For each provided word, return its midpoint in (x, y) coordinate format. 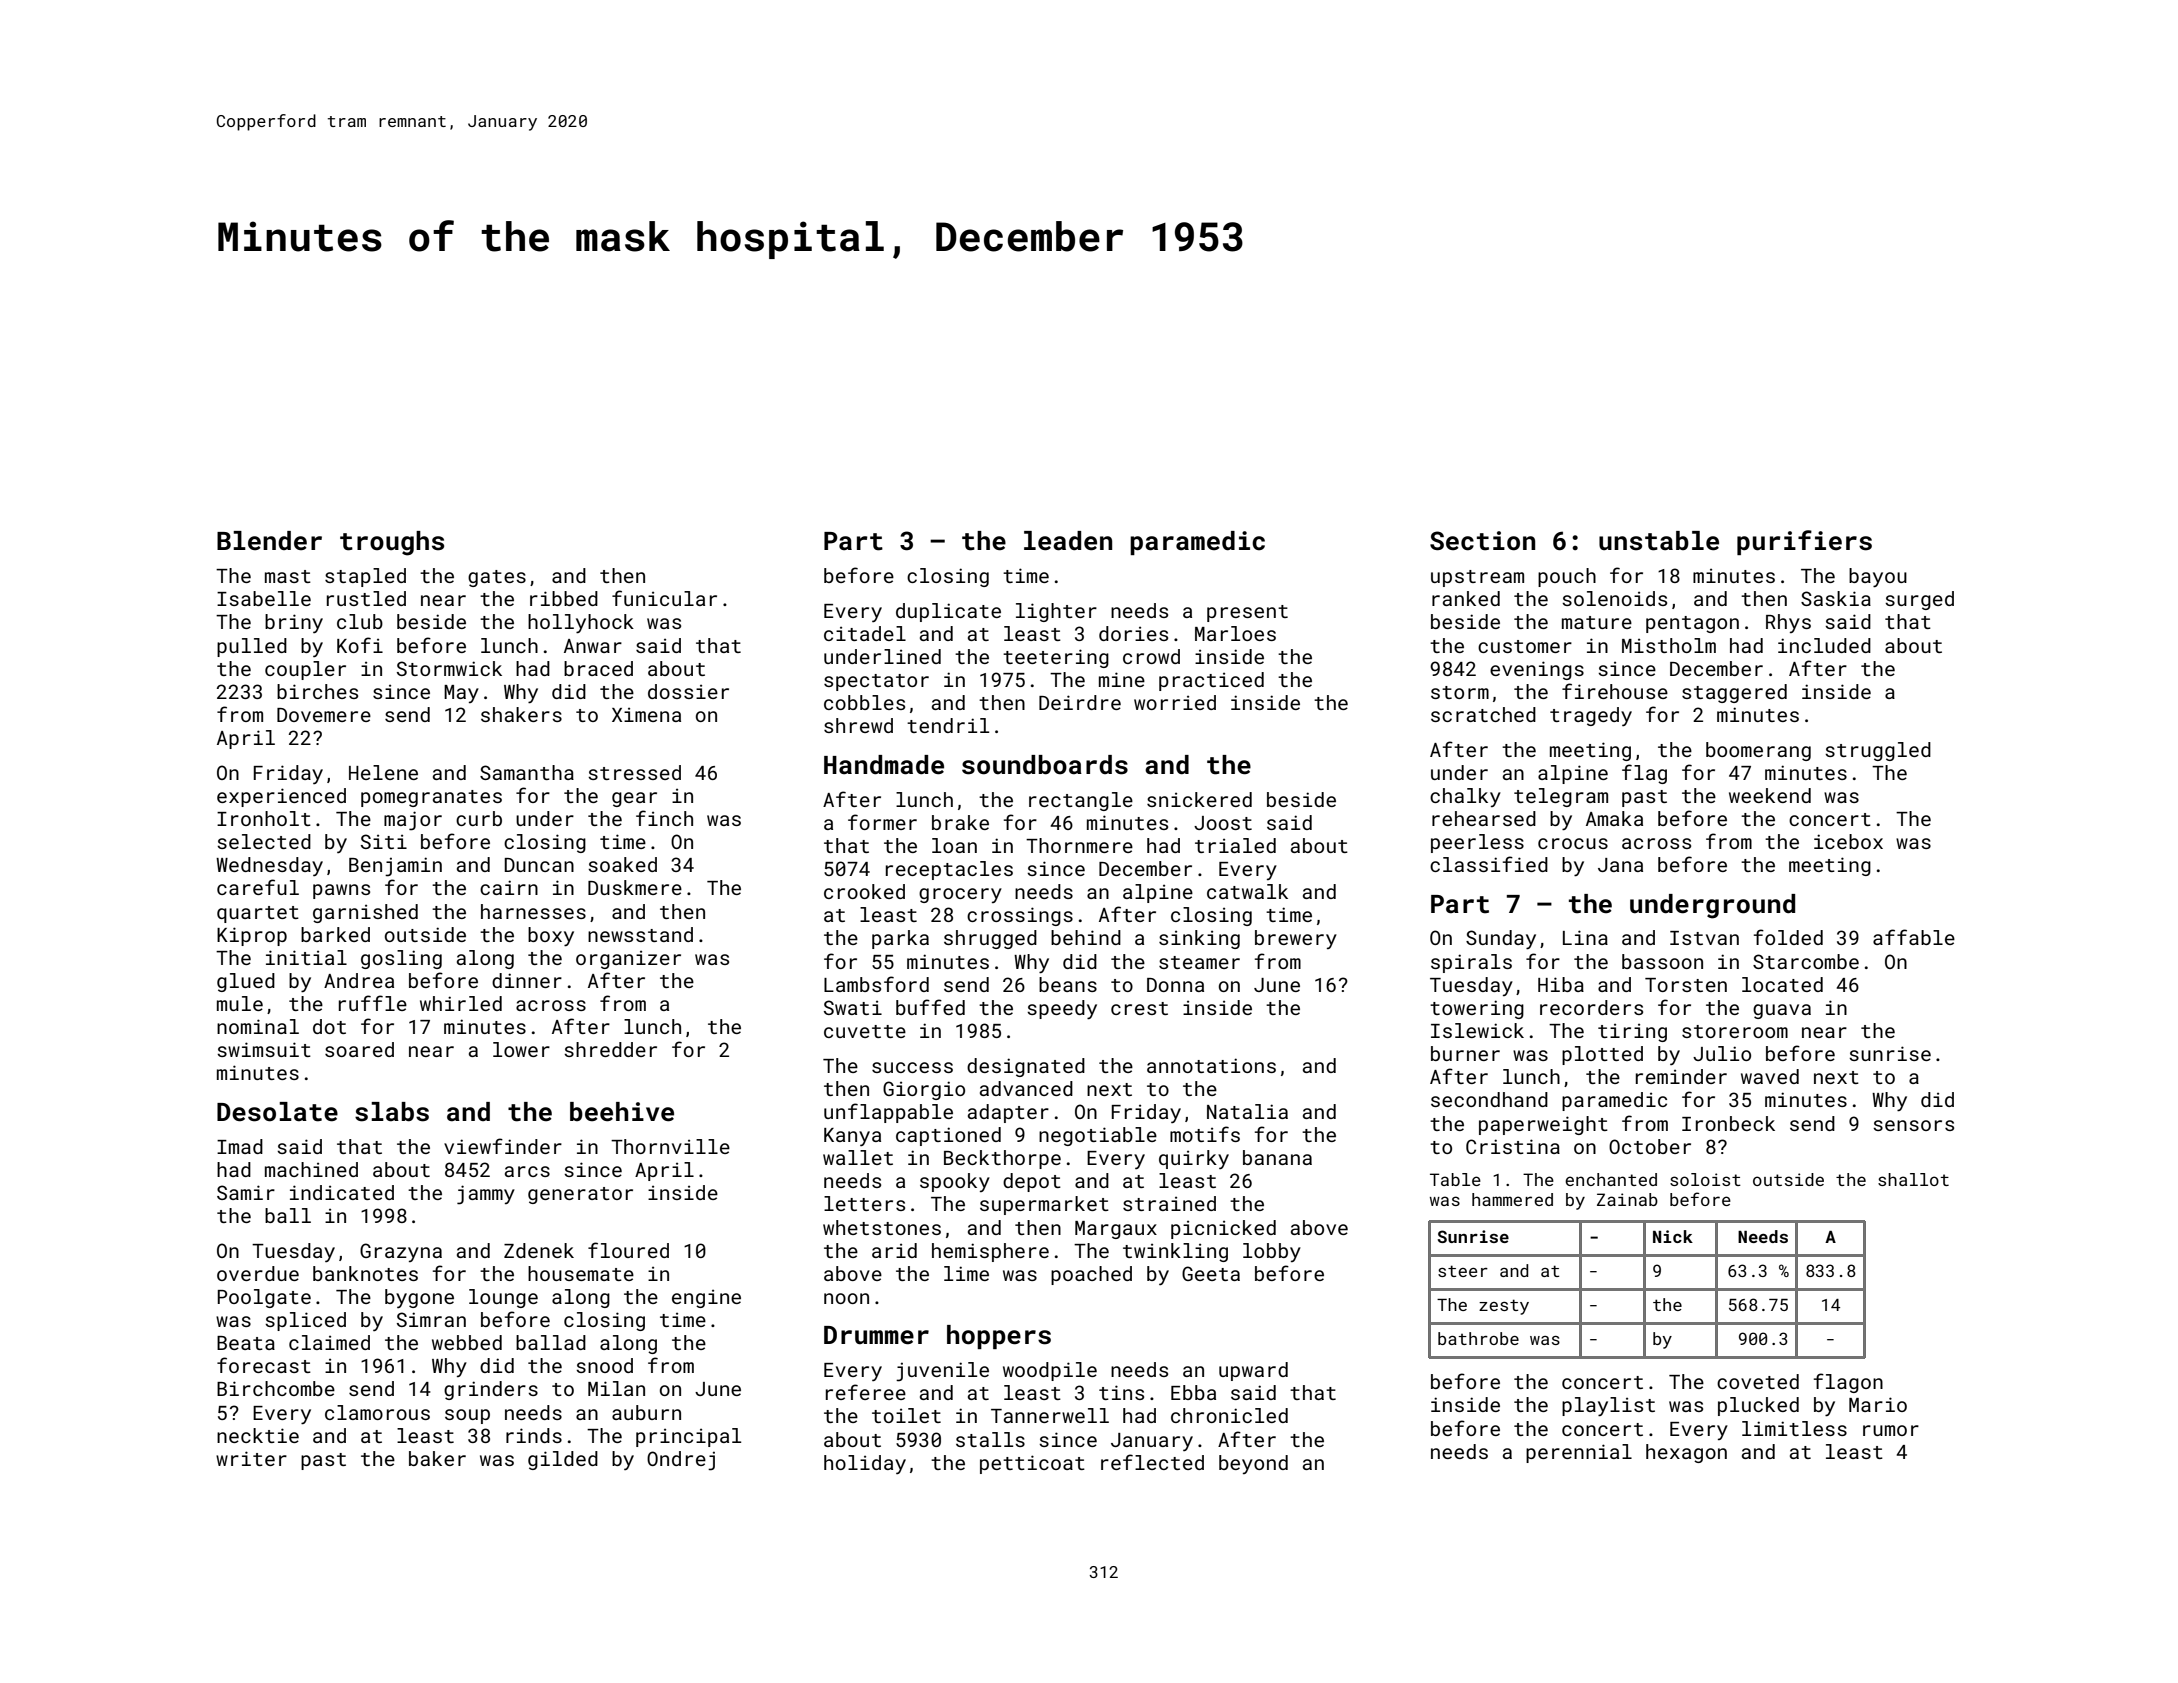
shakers (521, 714)
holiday (865, 1464)
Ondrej (681, 1461)
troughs (392, 543)
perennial (1579, 1453)
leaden (1068, 541)
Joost (1223, 823)
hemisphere (990, 1252)
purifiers (1804, 542)
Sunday (1501, 939)
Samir (246, 1192)
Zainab (1627, 1199)
